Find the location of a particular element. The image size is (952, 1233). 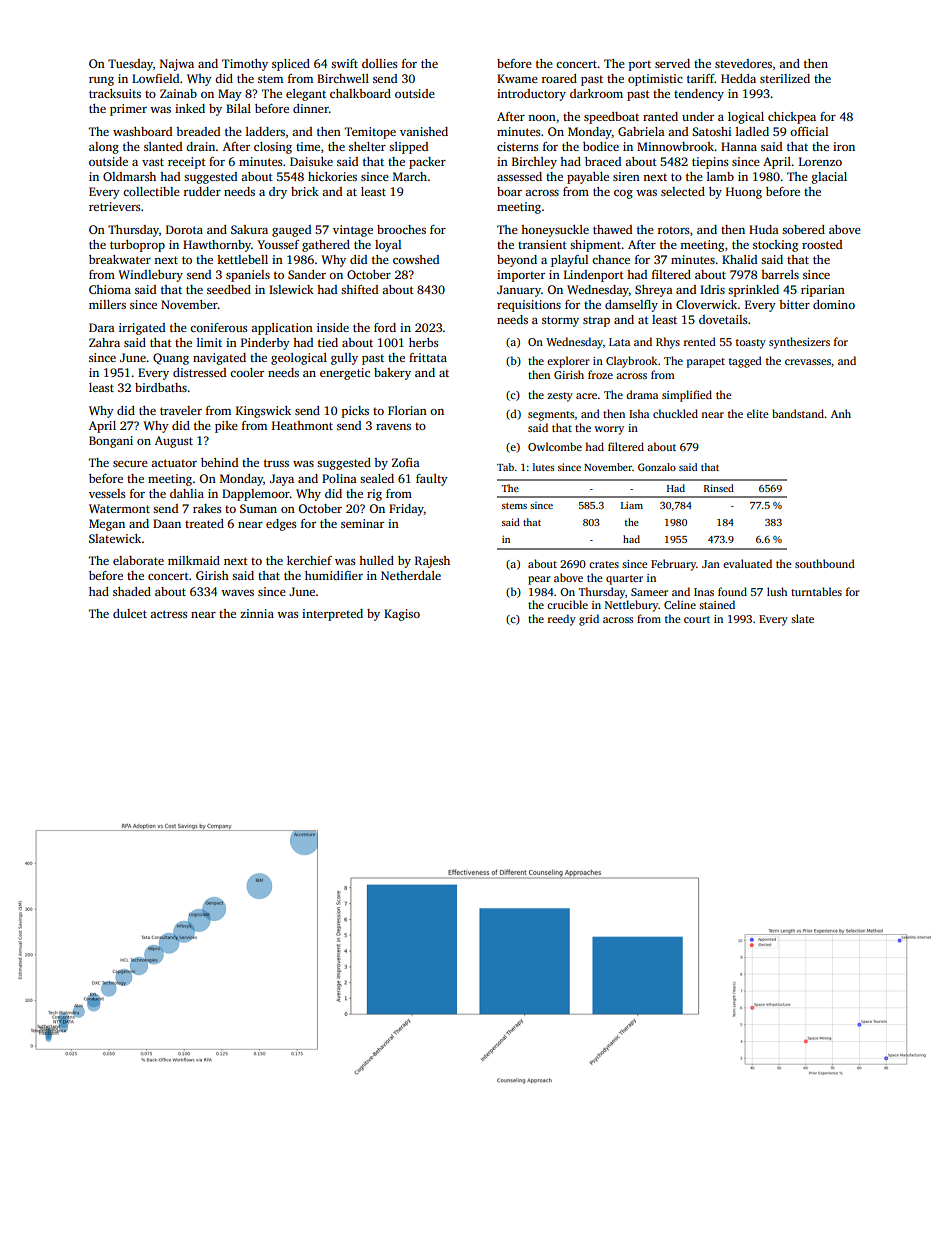

reedy is located at coordinates (562, 620).
